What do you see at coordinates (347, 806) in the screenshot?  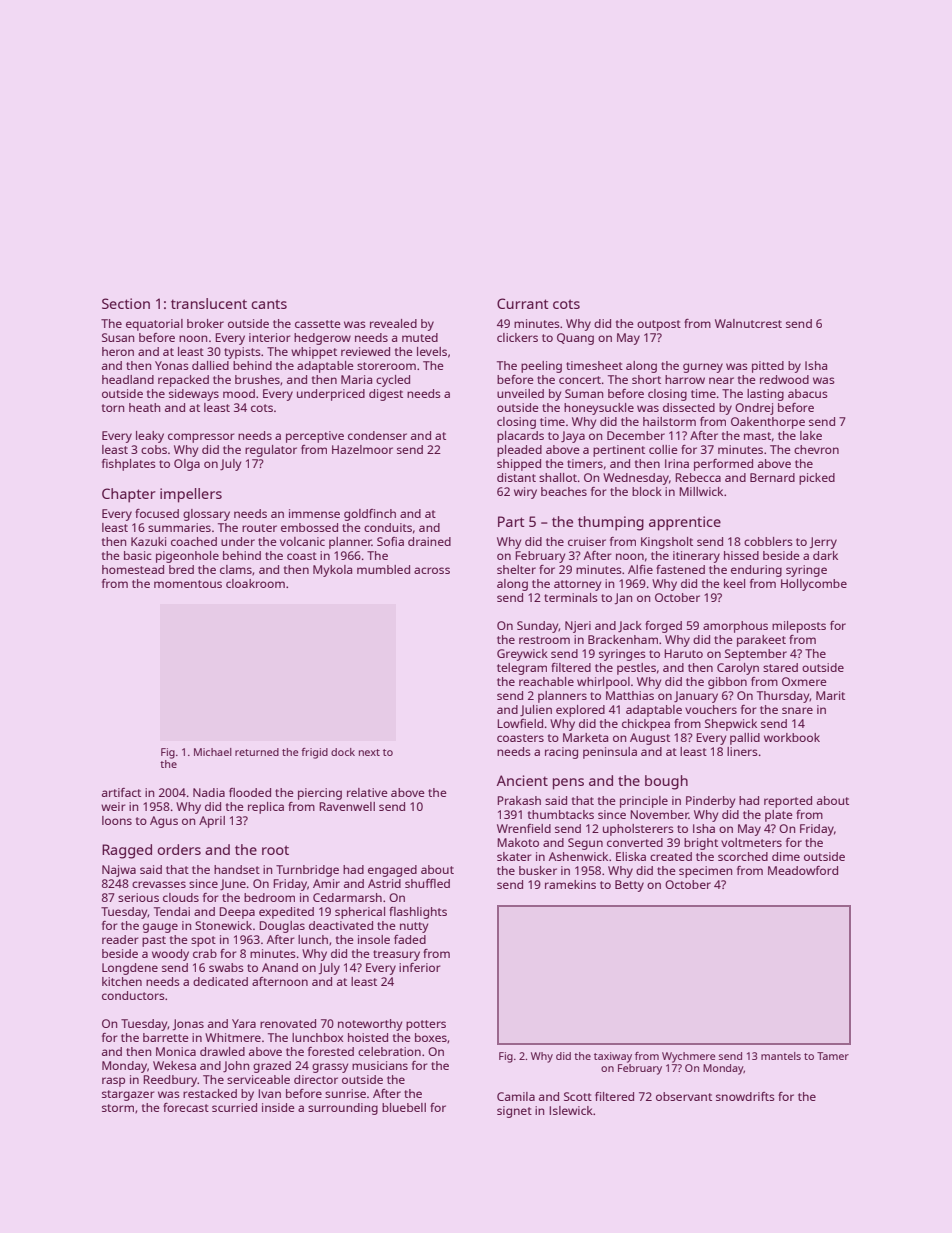 I see `Ravenwell` at bounding box center [347, 806].
